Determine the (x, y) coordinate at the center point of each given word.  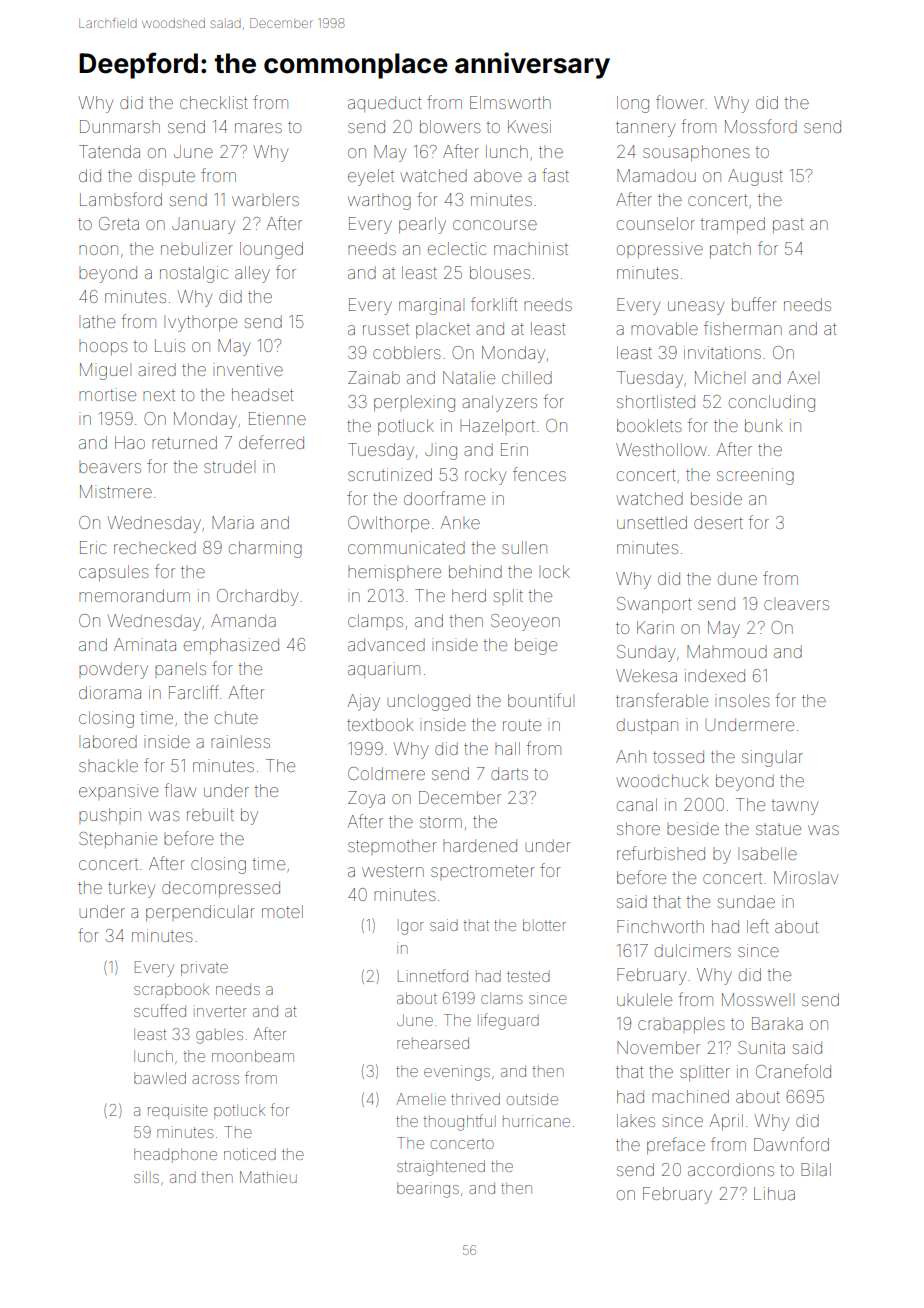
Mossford (761, 126)
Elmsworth (510, 102)
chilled (527, 377)
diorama (110, 692)
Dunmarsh (120, 126)
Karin (655, 627)
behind (475, 571)
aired (157, 369)
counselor (656, 223)
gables (219, 1036)
